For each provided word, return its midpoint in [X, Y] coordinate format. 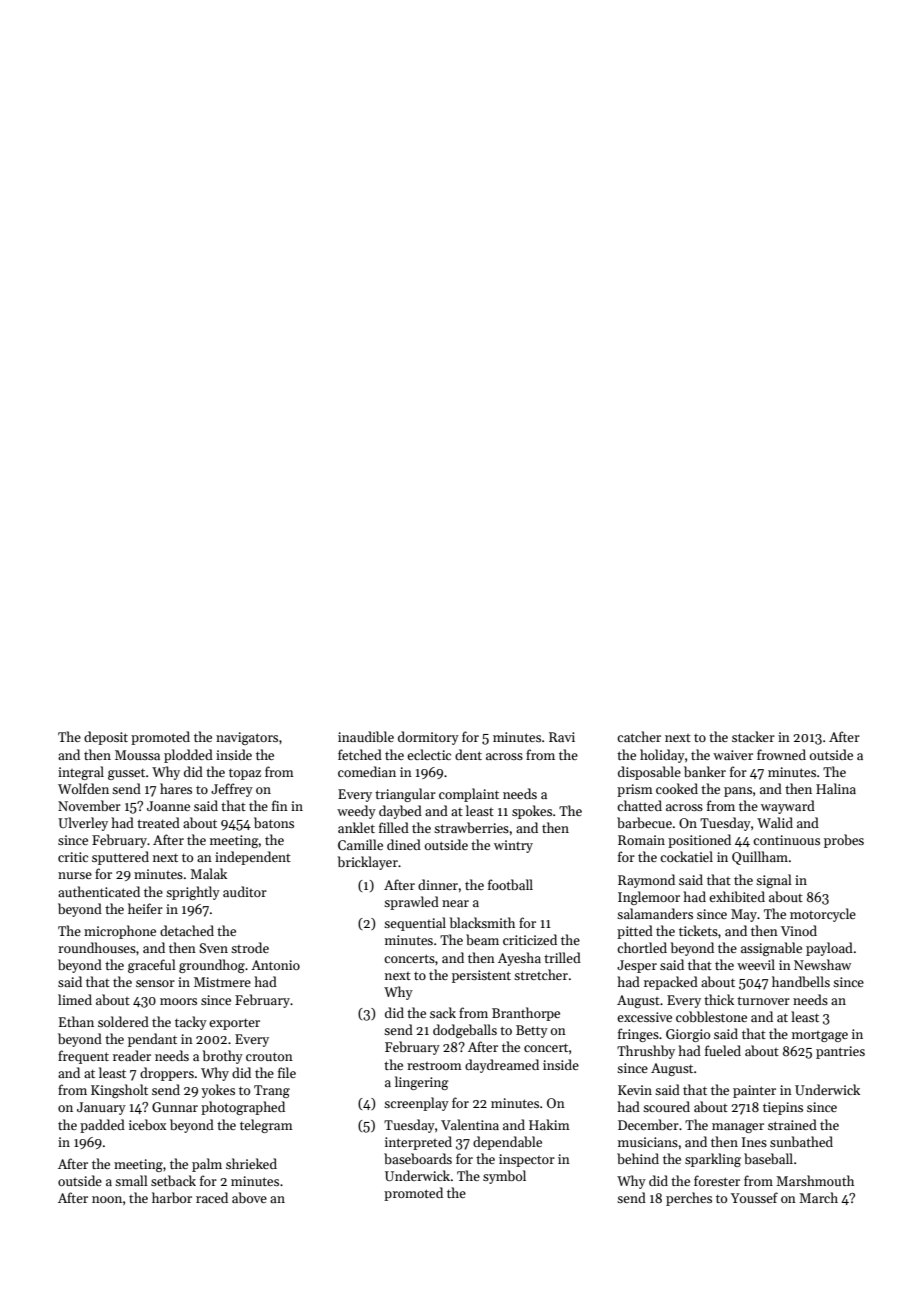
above [249, 1197]
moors [178, 1001]
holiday [662, 756]
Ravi [562, 737]
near [455, 903]
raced [212, 1197]
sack [443, 1012]
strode [250, 947]
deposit [106, 738]
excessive [644, 1017]
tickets [698, 930]
